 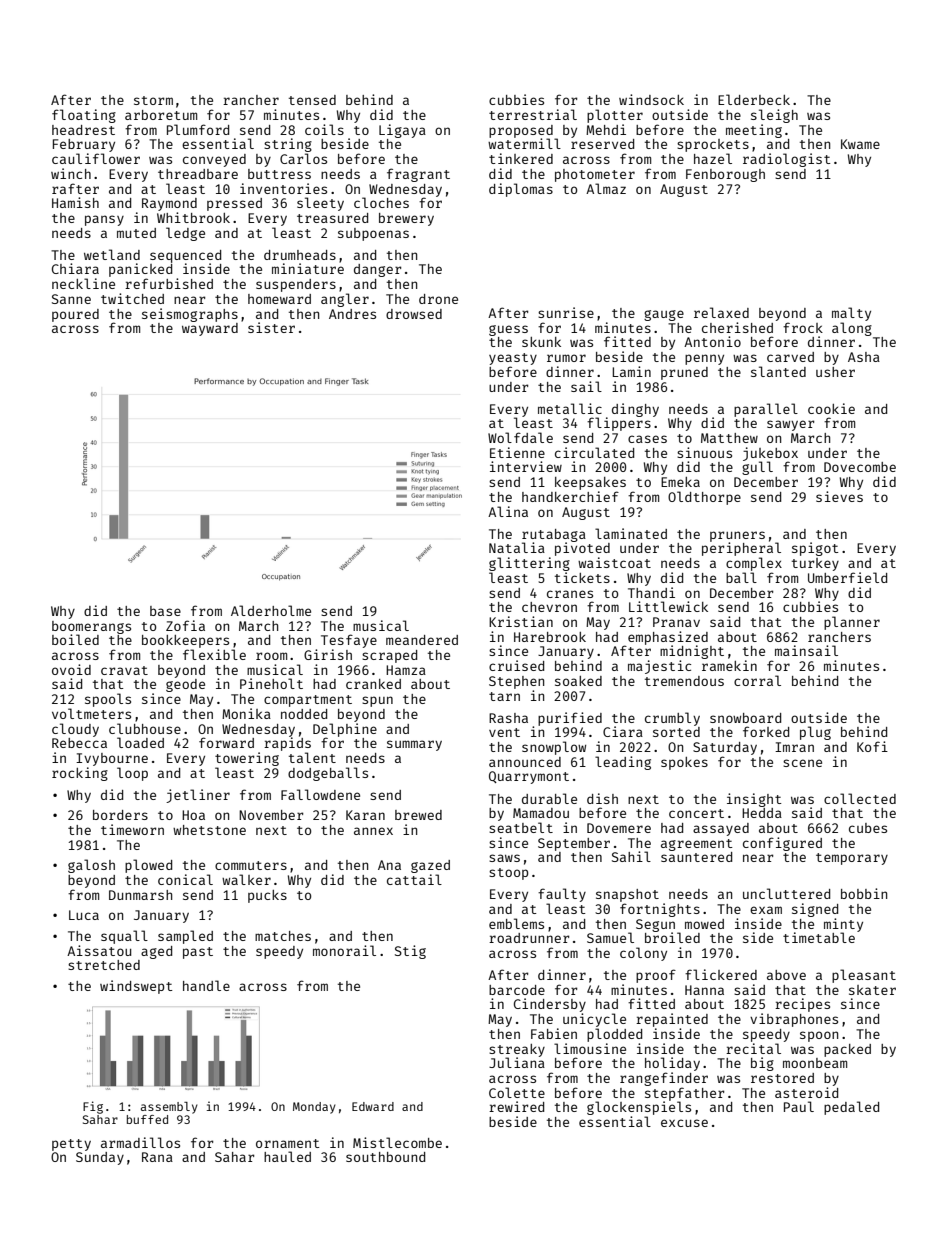 I want to click on Etienne, so click(x=517, y=452).
